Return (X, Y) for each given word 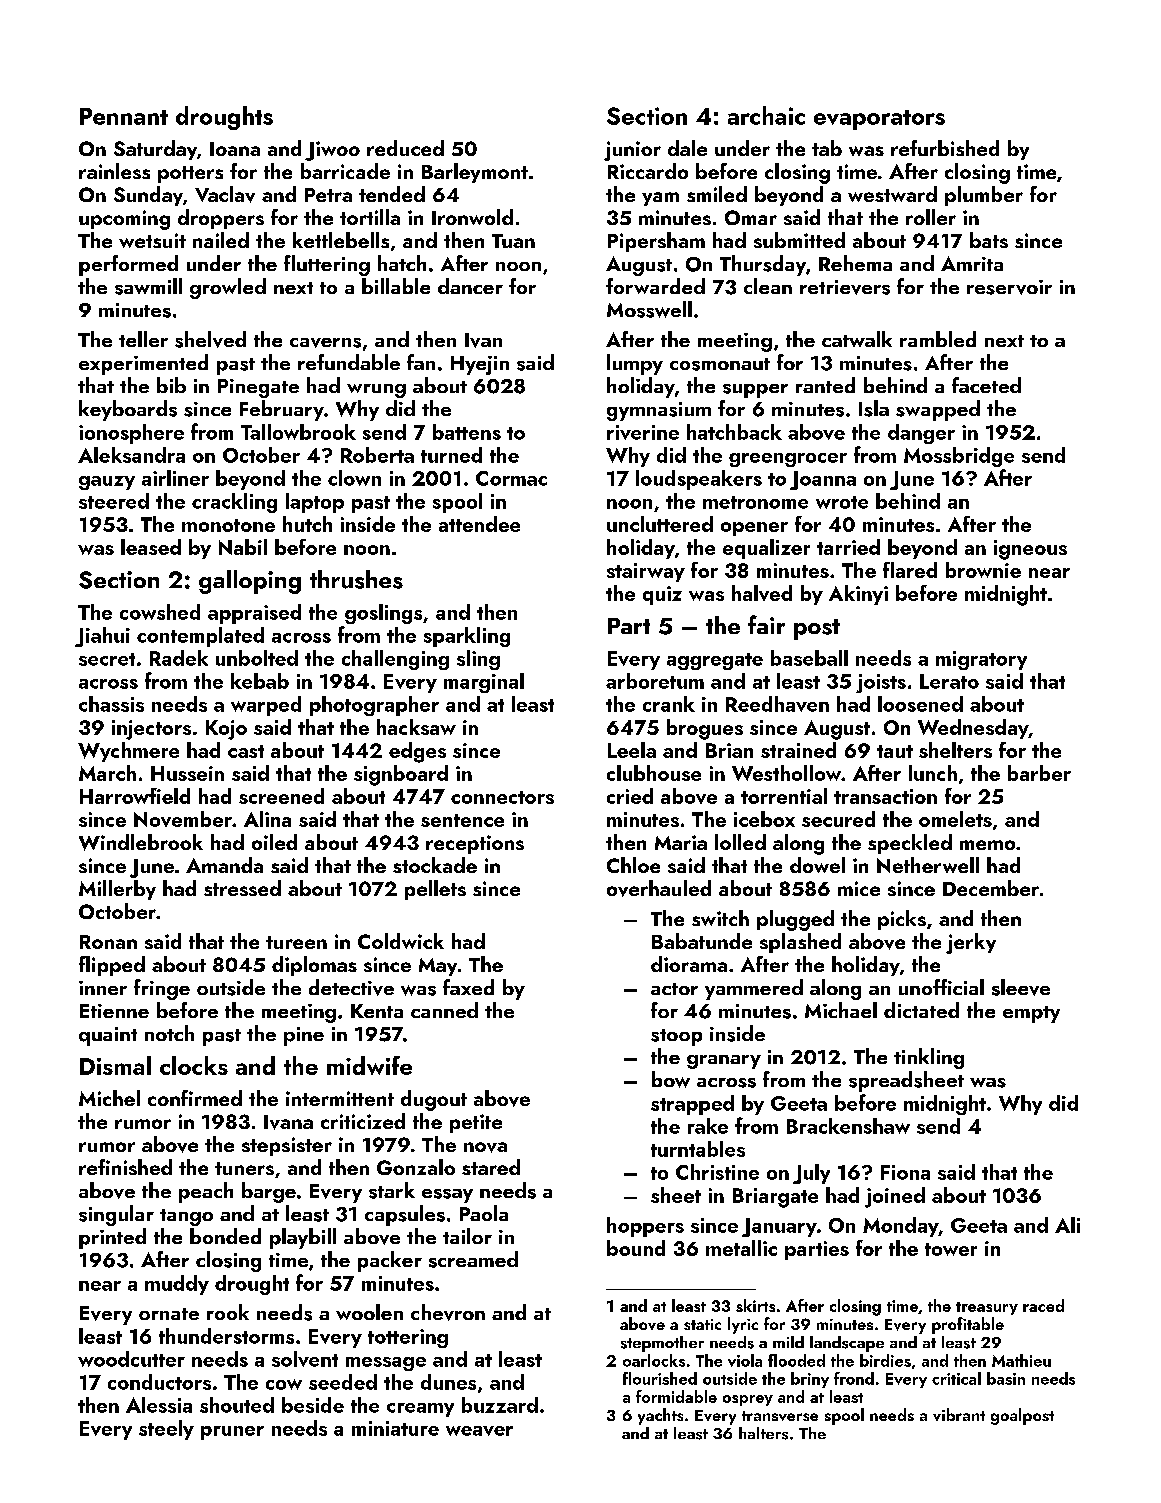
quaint (108, 1036)
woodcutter (131, 1359)
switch (720, 918)
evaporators (879, 120)
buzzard (500, 1405)
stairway (646, 572)
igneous (1030, 550)
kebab (260, 681)
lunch (933, 773)
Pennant (124, 116)
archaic (766, 115)
